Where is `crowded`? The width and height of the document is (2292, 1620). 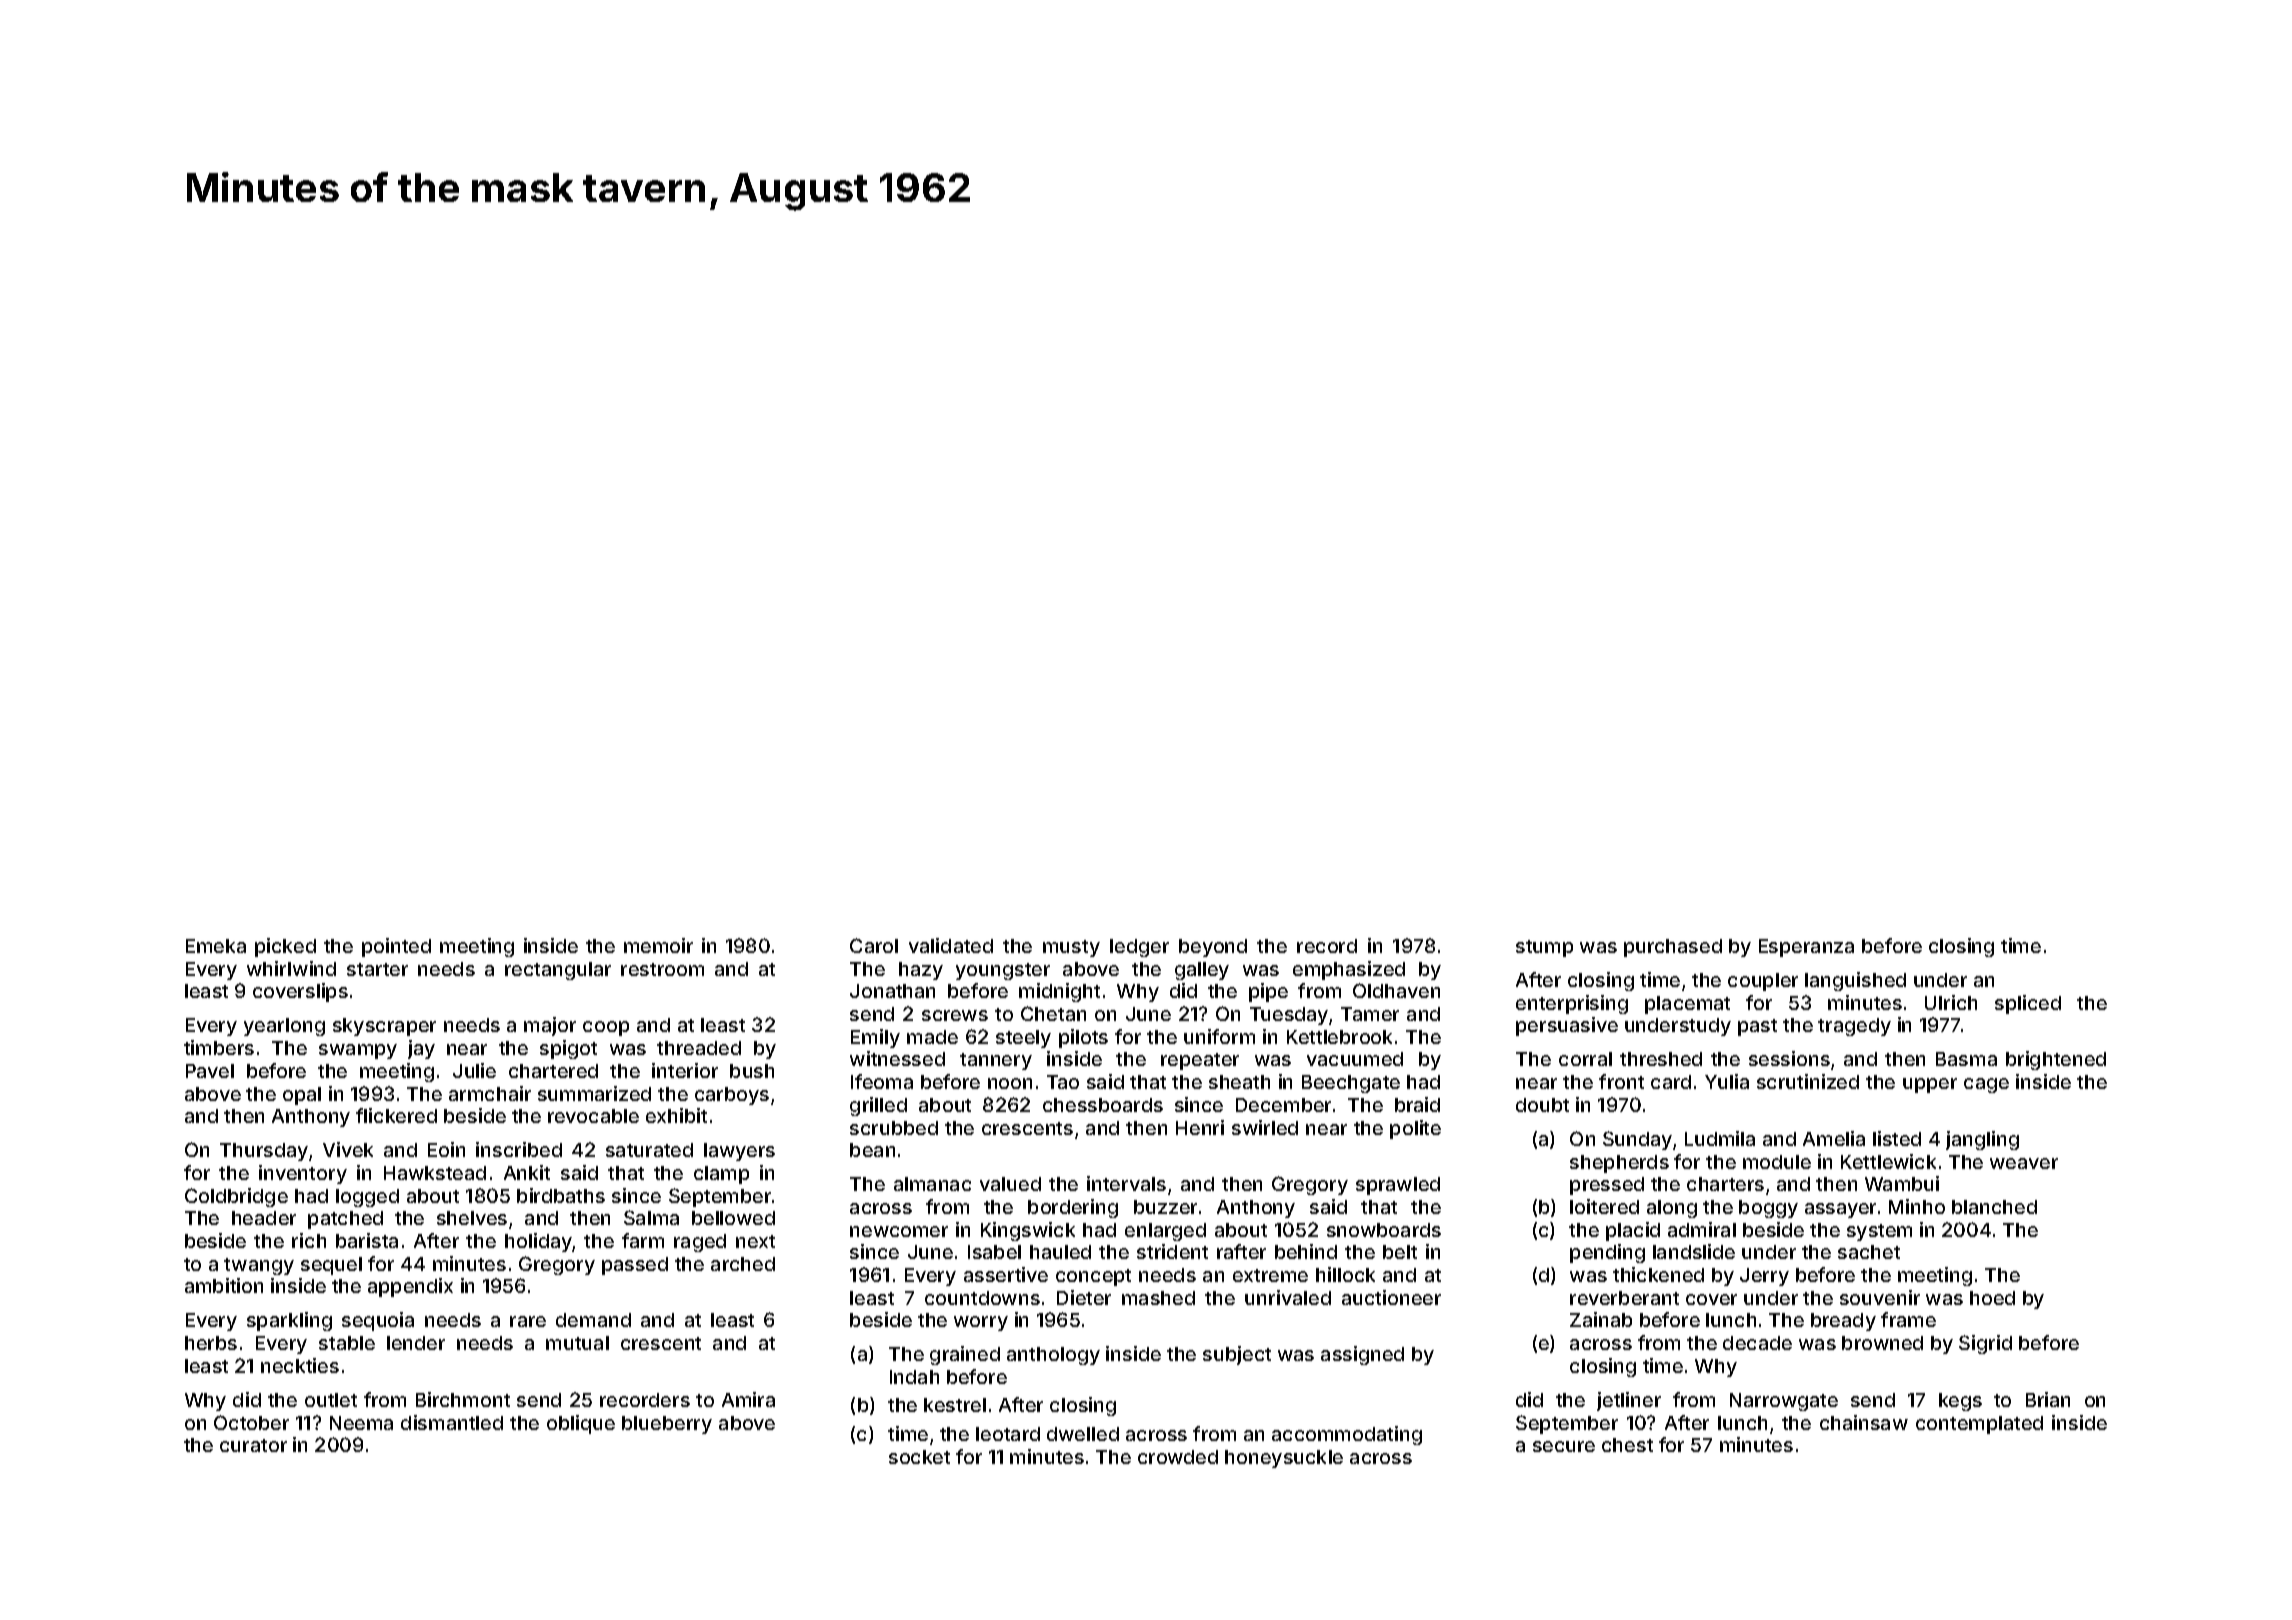 crowded is located at coordinates (1178, 1457).
